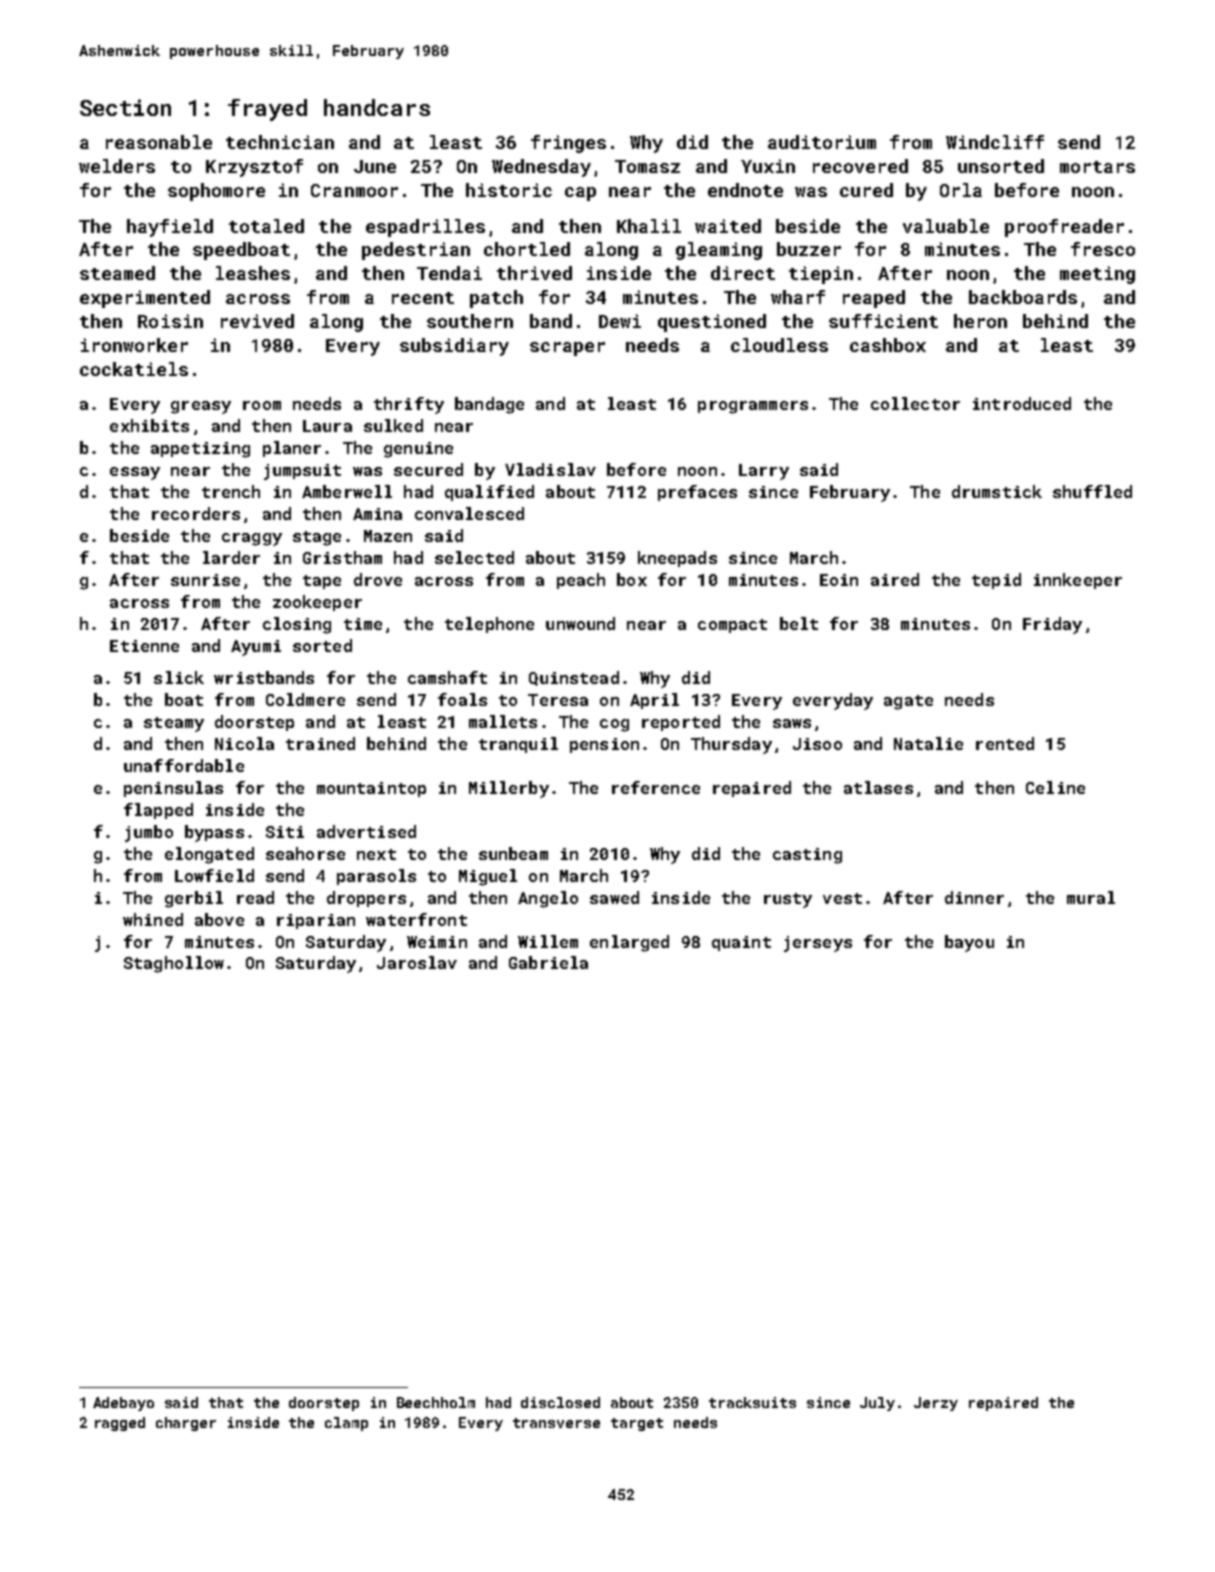  I want to click on Jerzy, so click(936, 1404).
